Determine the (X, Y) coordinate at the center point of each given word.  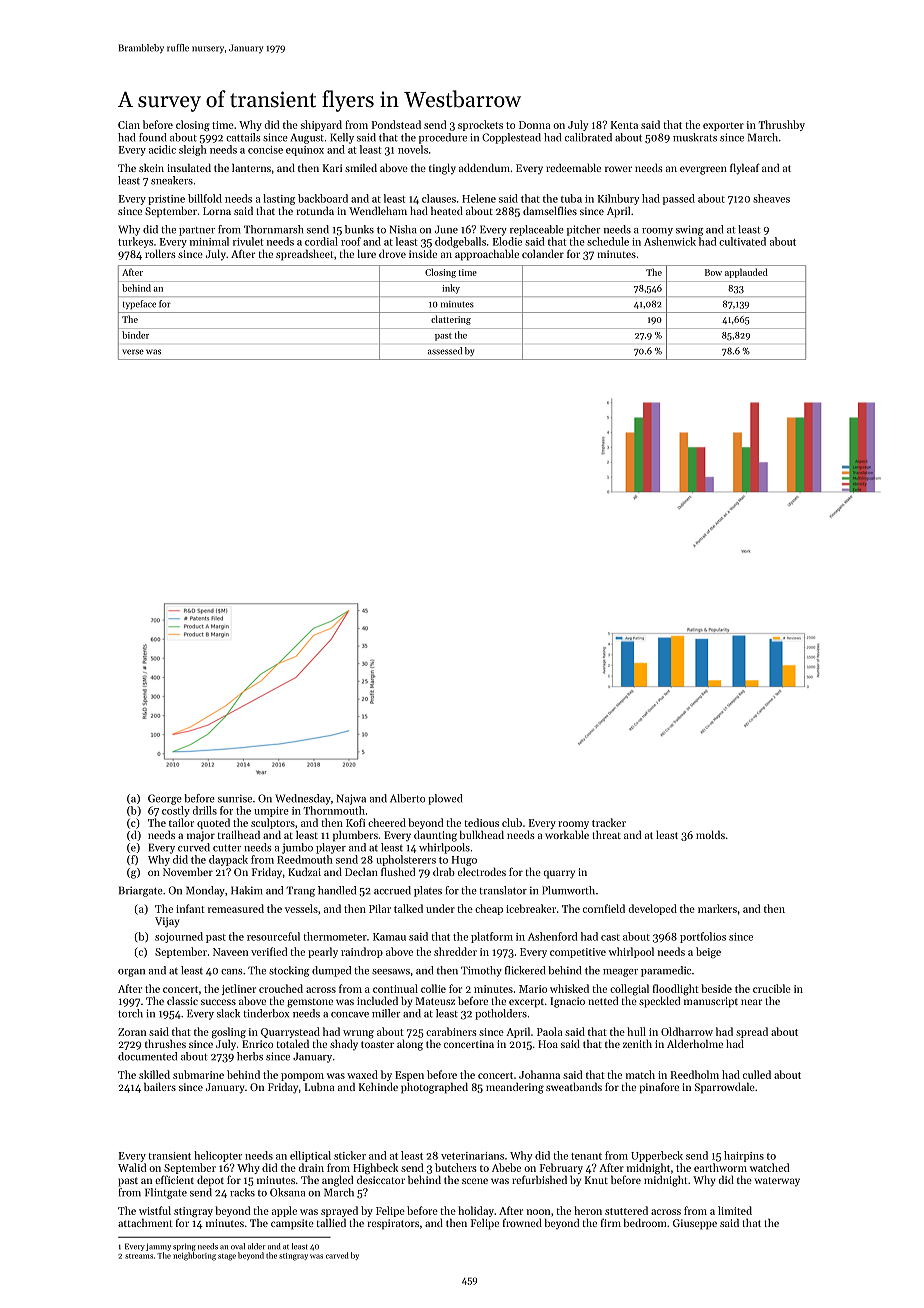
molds (710, 834)
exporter (723, 126)
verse (133, 352)
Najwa (351, 799)
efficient (174, 1179)
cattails (243, 137)
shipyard (321, 125)
